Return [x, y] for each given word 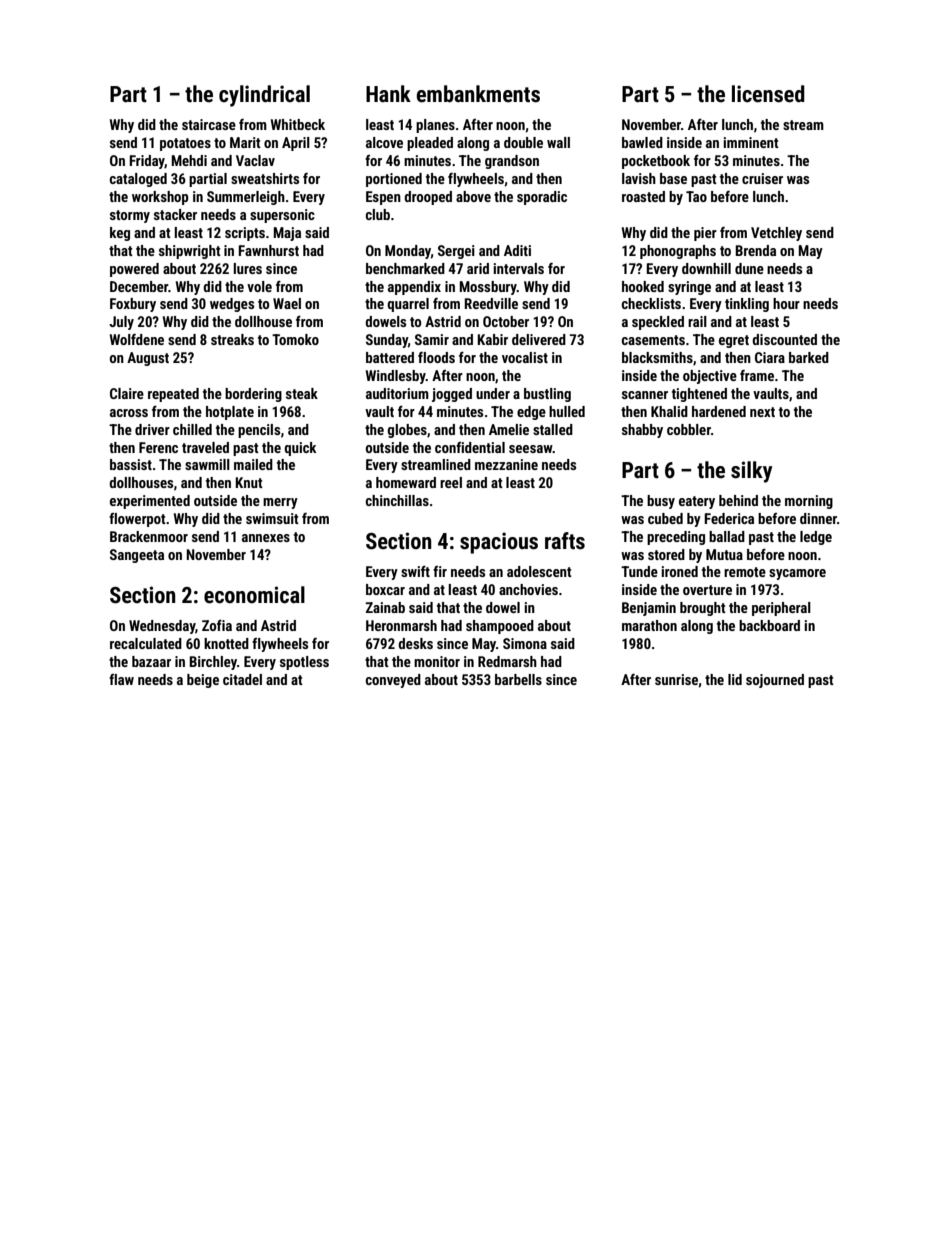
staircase [209, 124]
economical [254, 595]
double [523, 142]
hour [786, 303]
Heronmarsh [401, 625]
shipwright [190, 252]
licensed [768, 94]
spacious [499, 543]
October [506, 321]
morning [809, 502]
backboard [769, 625]
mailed [253, 464]
